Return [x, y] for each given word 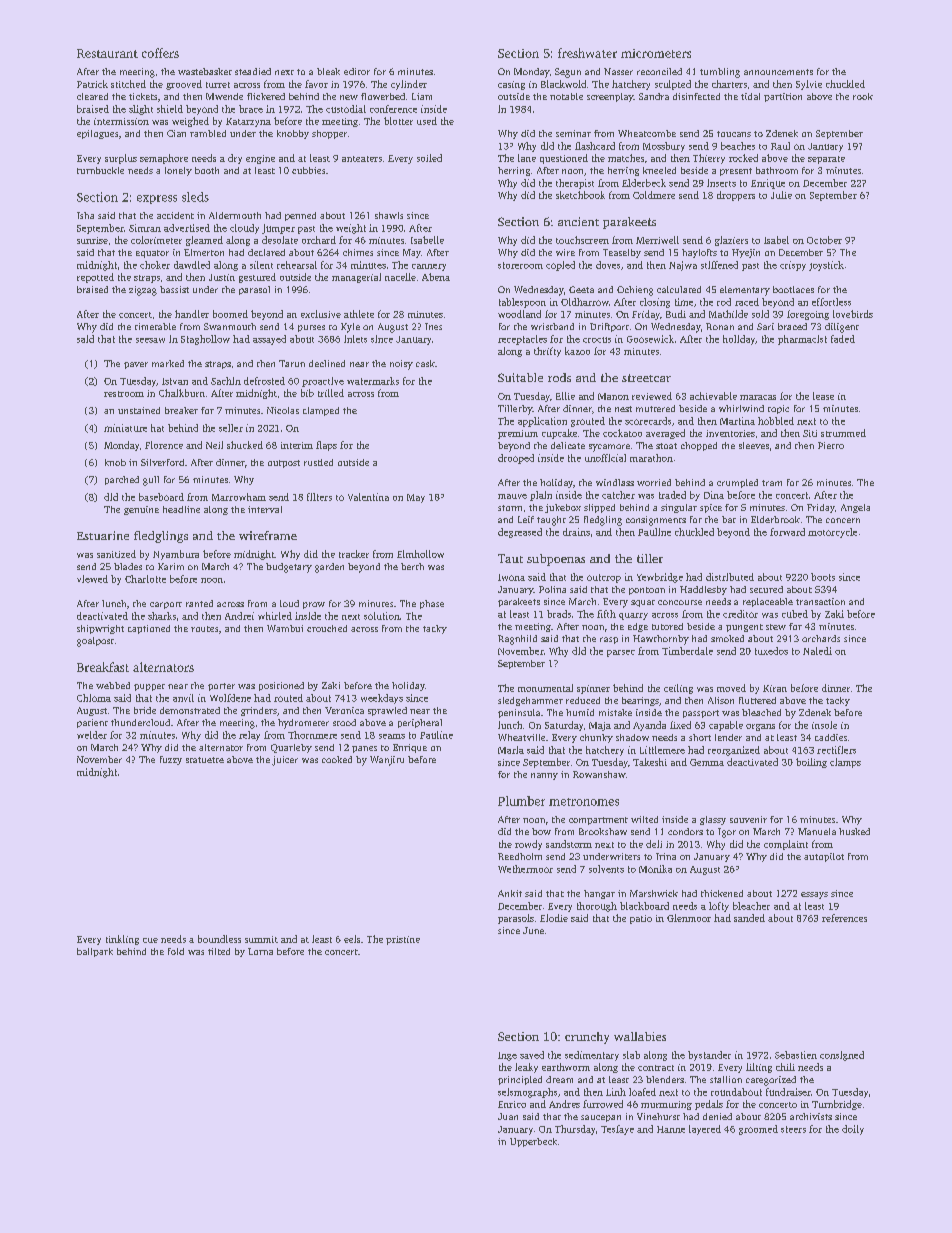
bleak [328, 71]
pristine [403, 940]
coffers [160, 53]
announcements [778, 72]
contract [656, 1068]
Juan [508, 1116]
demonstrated [190, 710]
